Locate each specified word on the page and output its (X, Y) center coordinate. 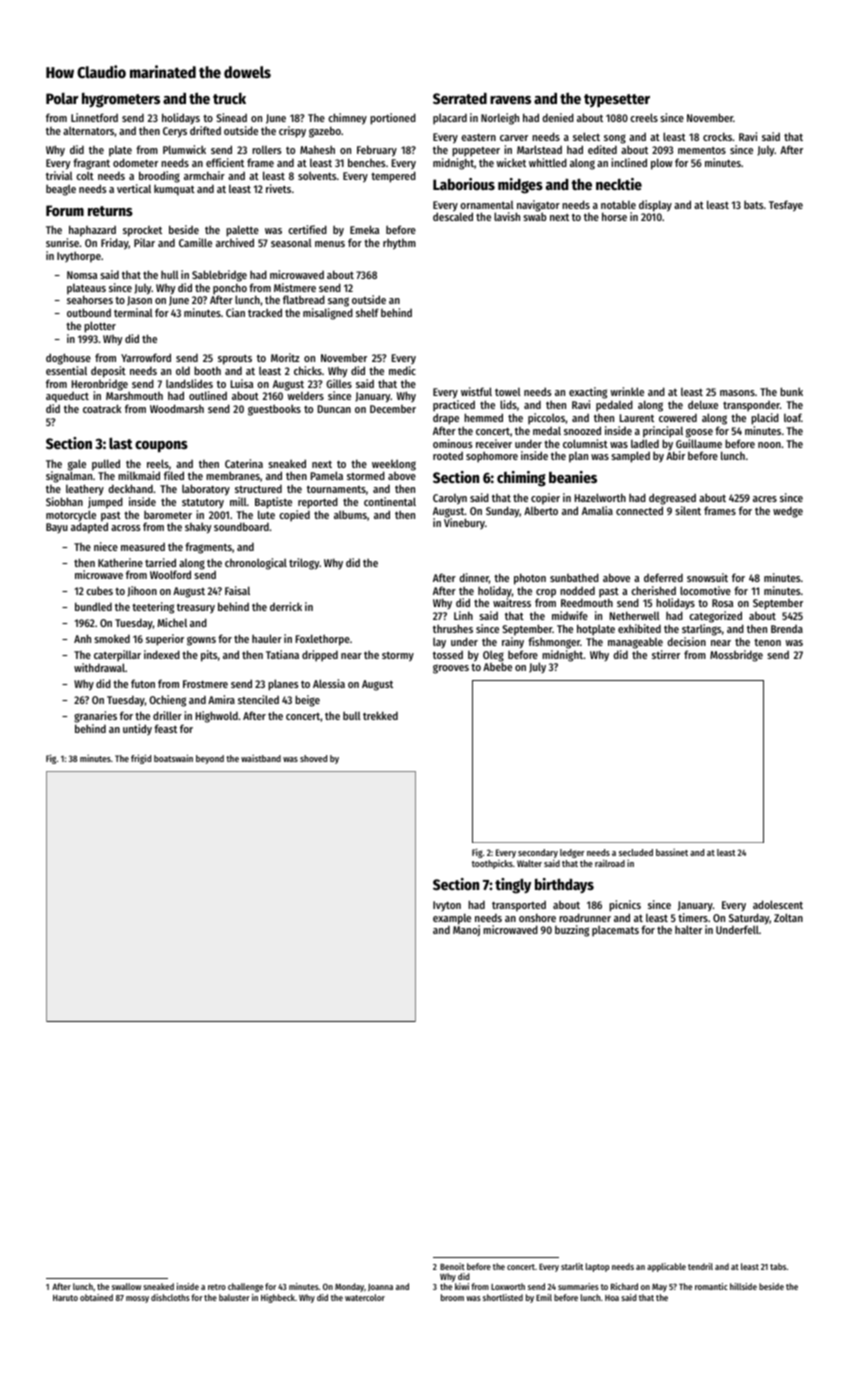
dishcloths (170, 1297)
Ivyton (447, 906)
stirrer (666, 654)
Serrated (460, 98)
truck (229, 98)
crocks (717, 136)
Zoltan (788, 917)
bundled (93, 606)
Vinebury (464, 523)
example (452, 919)
